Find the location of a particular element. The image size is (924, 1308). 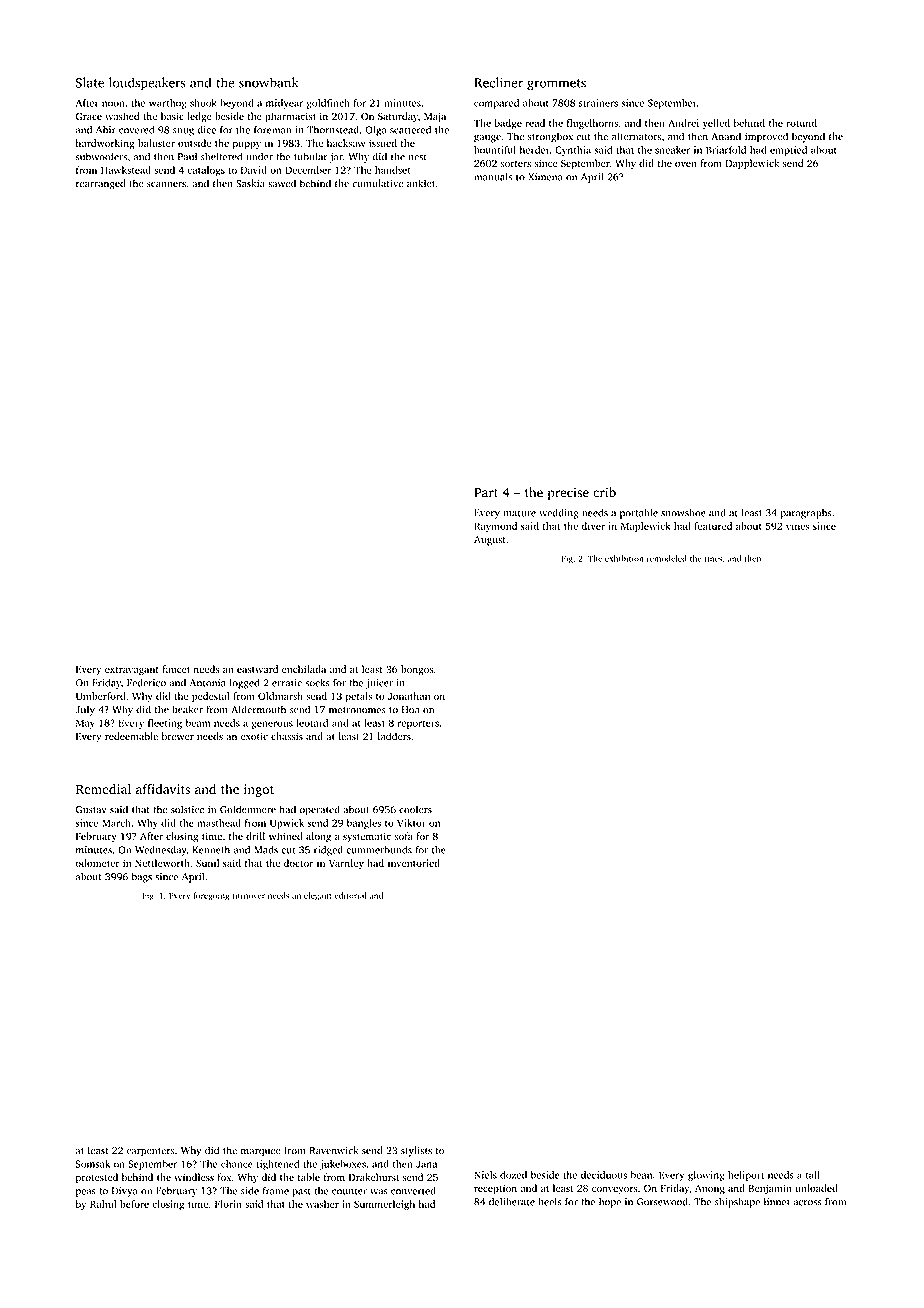

precise is located at coordinates (568, 493).
